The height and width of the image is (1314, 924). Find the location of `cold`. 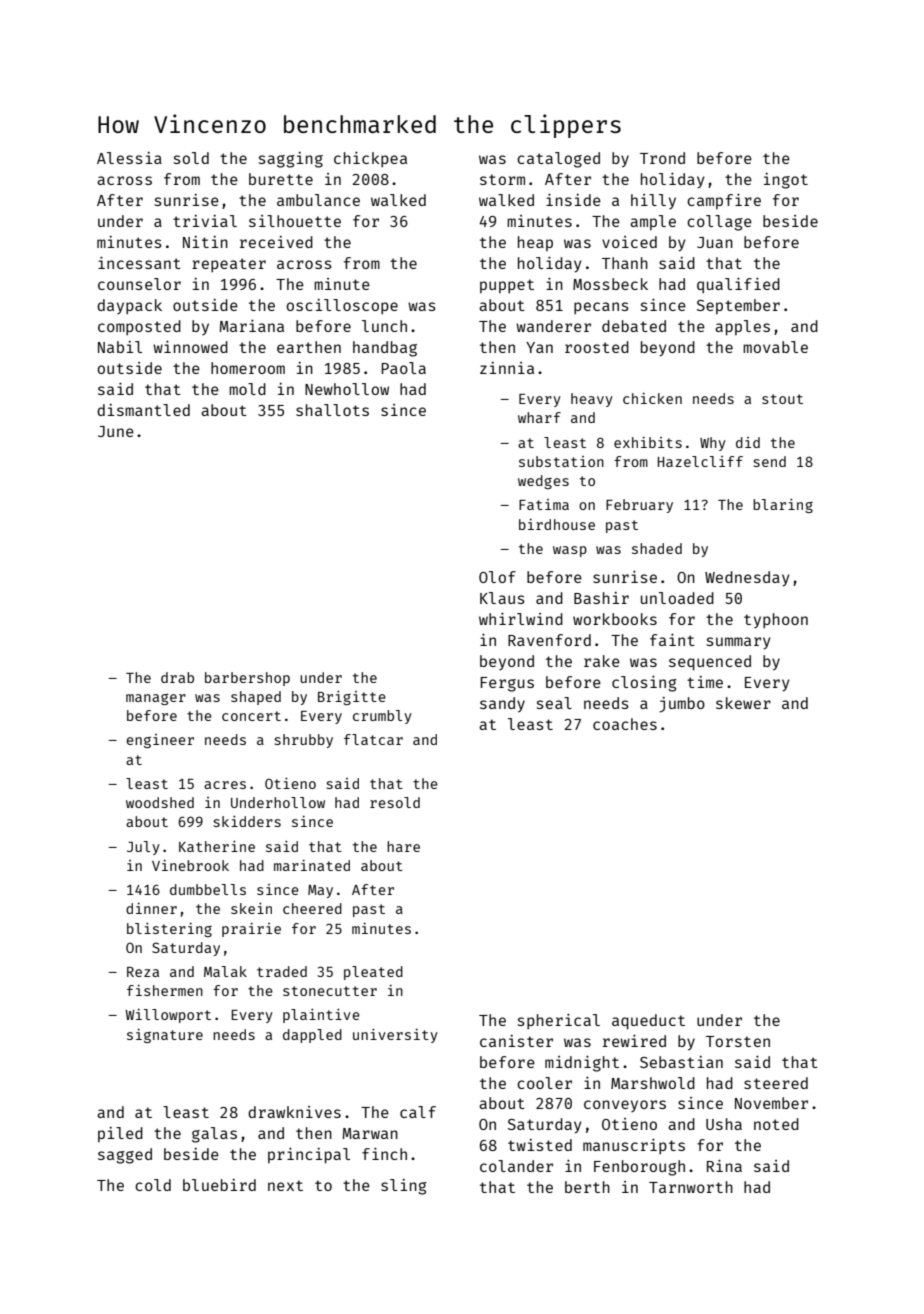

cold is located at coordinates (153, 1185).
